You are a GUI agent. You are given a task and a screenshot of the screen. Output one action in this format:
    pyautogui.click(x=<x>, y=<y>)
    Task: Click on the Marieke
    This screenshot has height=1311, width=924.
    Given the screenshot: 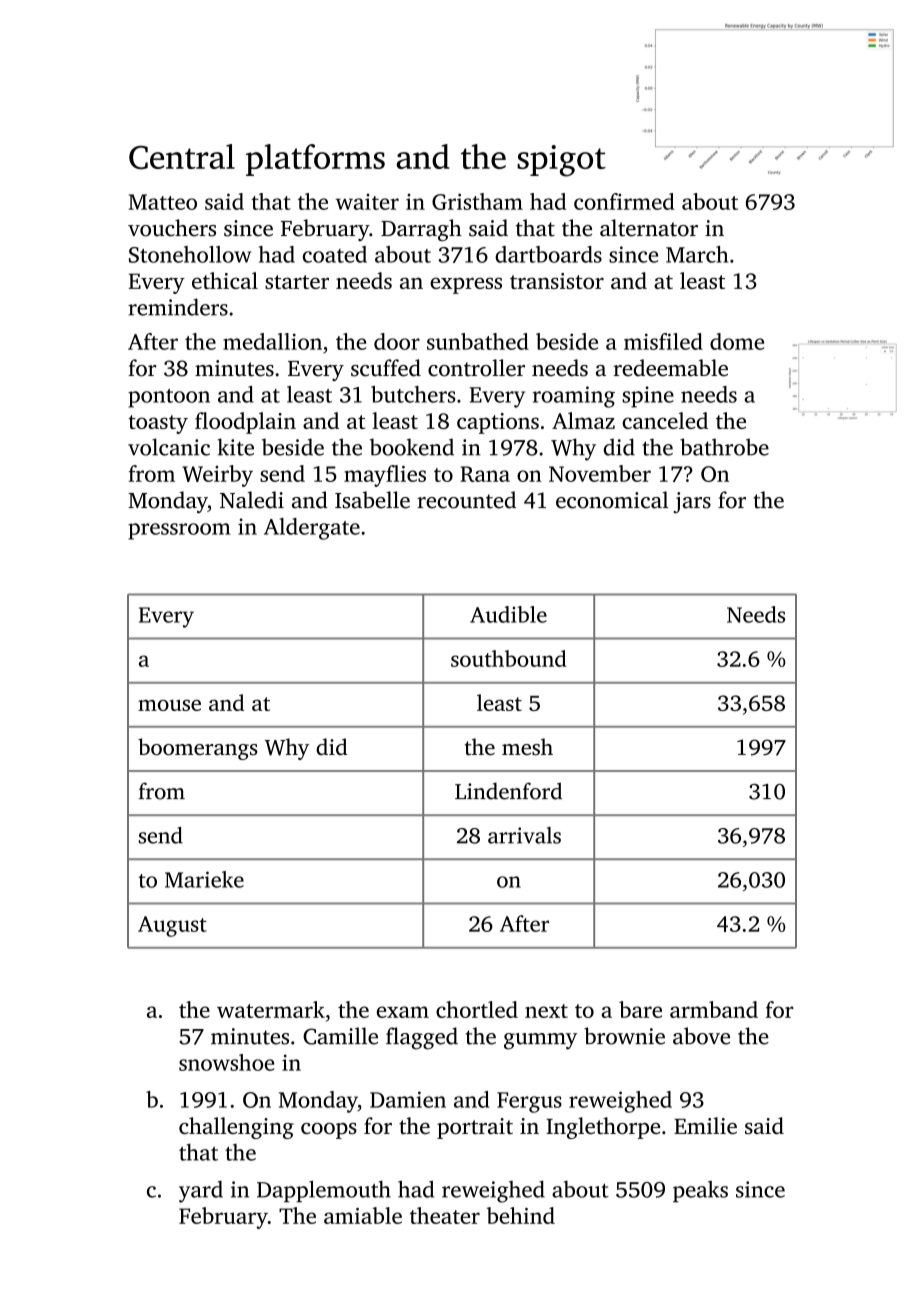 What is the action you would take?
    pyautogui.click(x=204, y=879)
